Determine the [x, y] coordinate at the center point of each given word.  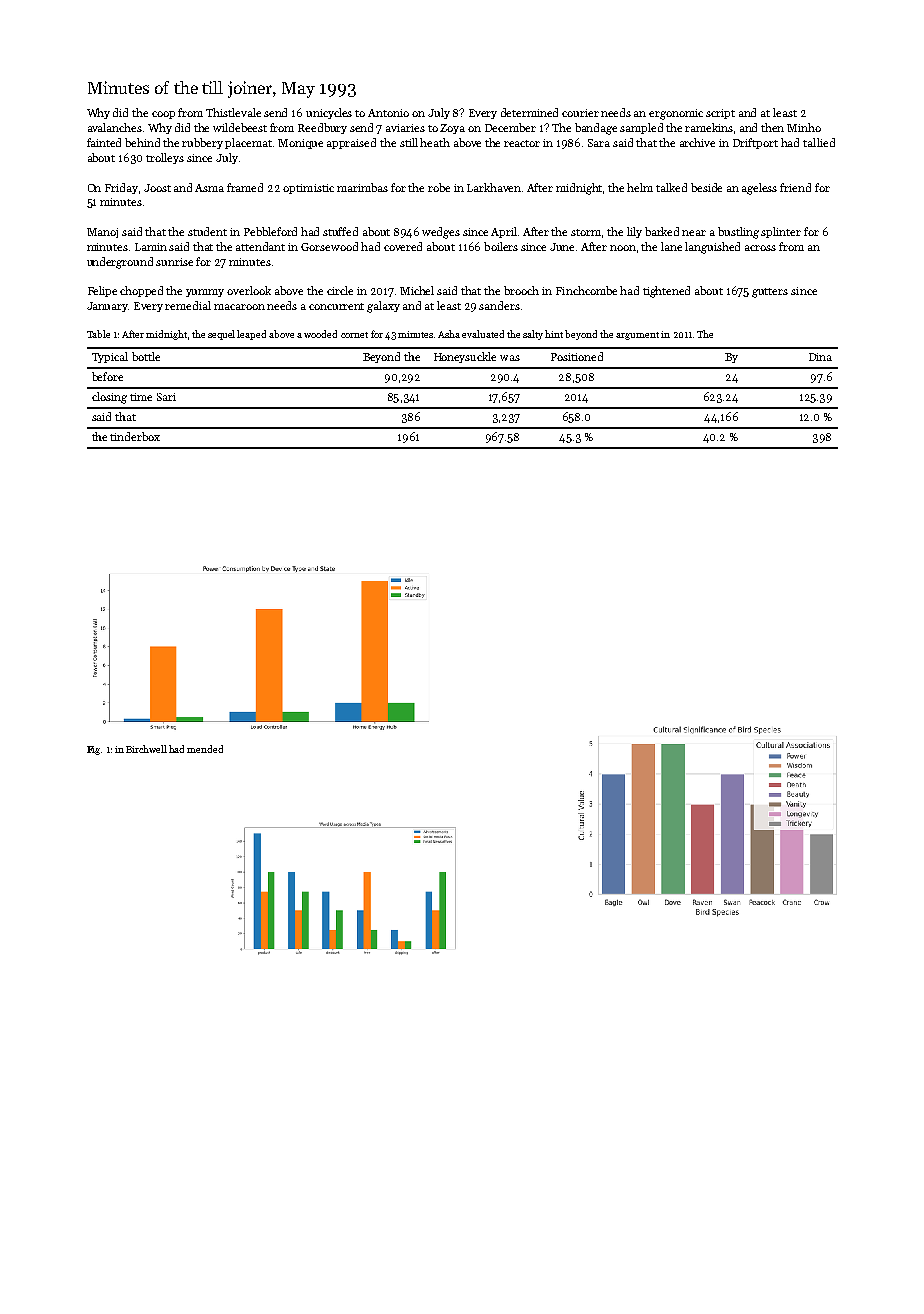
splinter [781, 232]
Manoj [102, 233]
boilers [501, 246]
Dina [820, 357]
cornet [354, 335]
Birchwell [146, 749]
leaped [251, 335]
